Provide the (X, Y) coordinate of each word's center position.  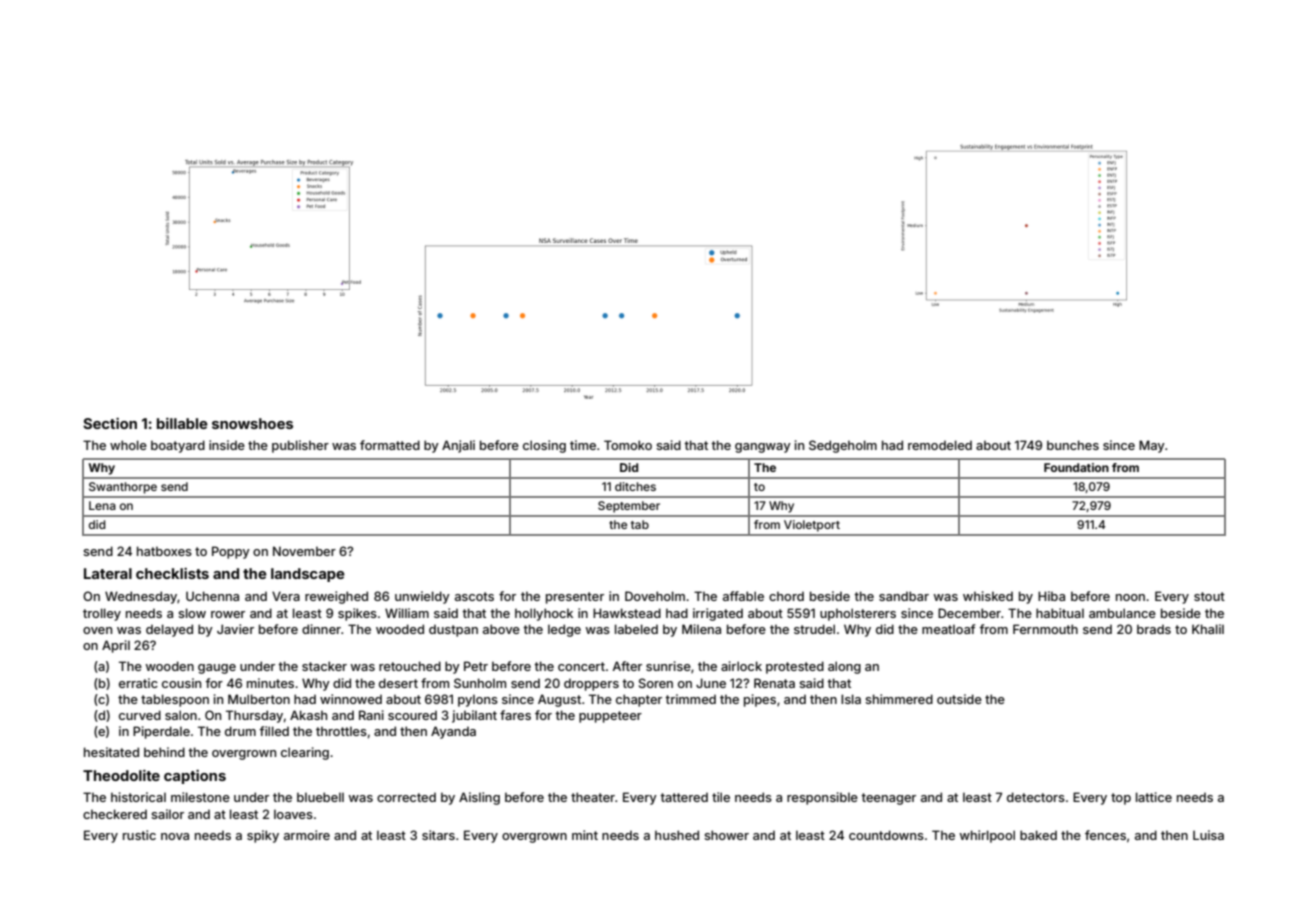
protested (795, 667)
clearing (305, 753)
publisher (300, 446)
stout (1209, 596)
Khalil (1208, 629)
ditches (635, 486)
